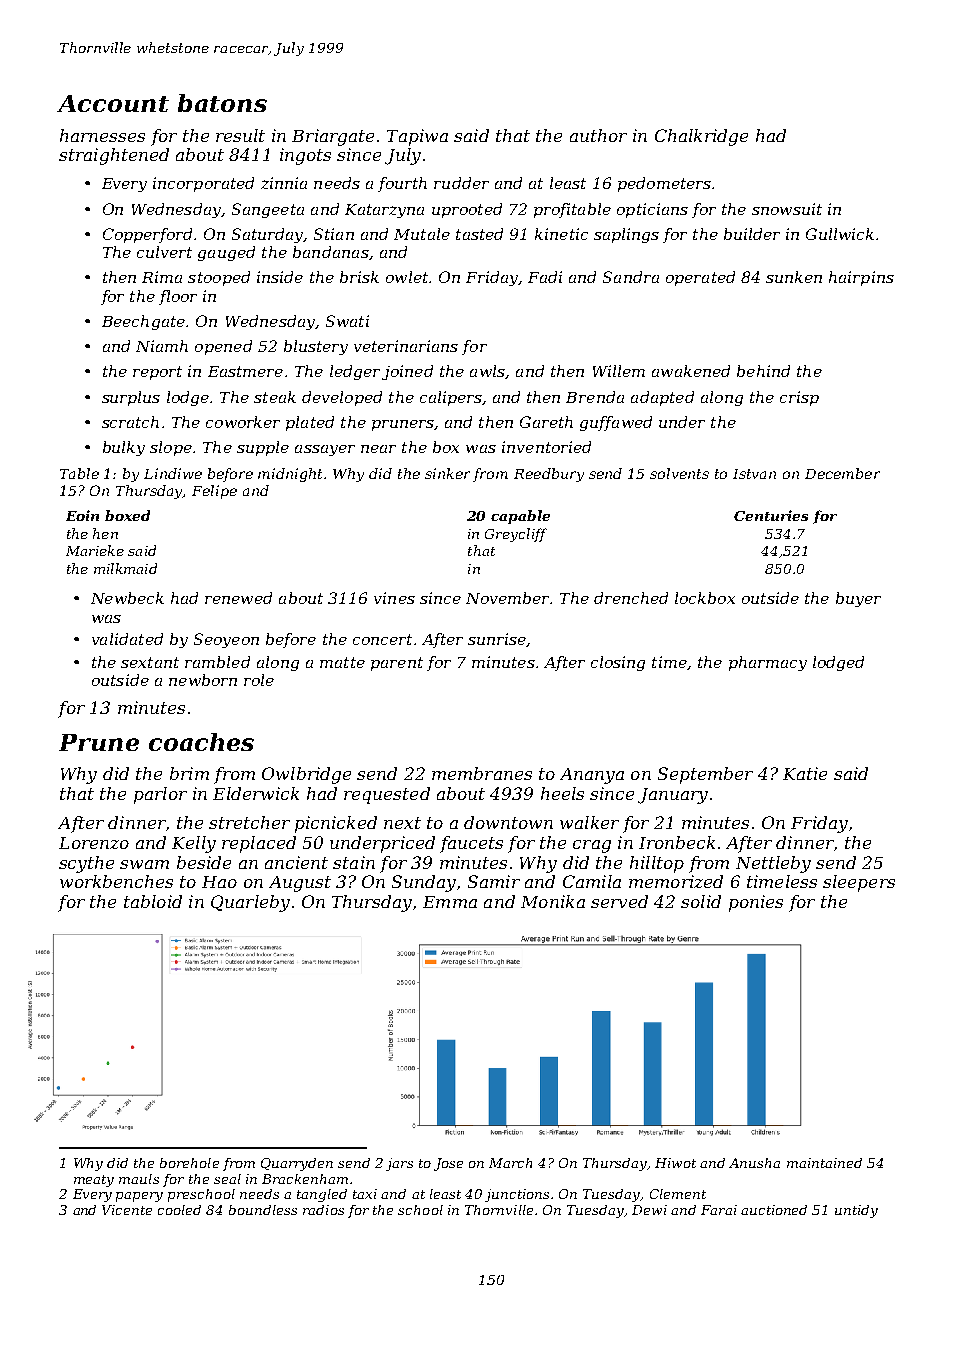 The width and height of the document is (956, 1356). Describe the element at coordinates (859, 883) in the document. I see `sleepers` at that location.
